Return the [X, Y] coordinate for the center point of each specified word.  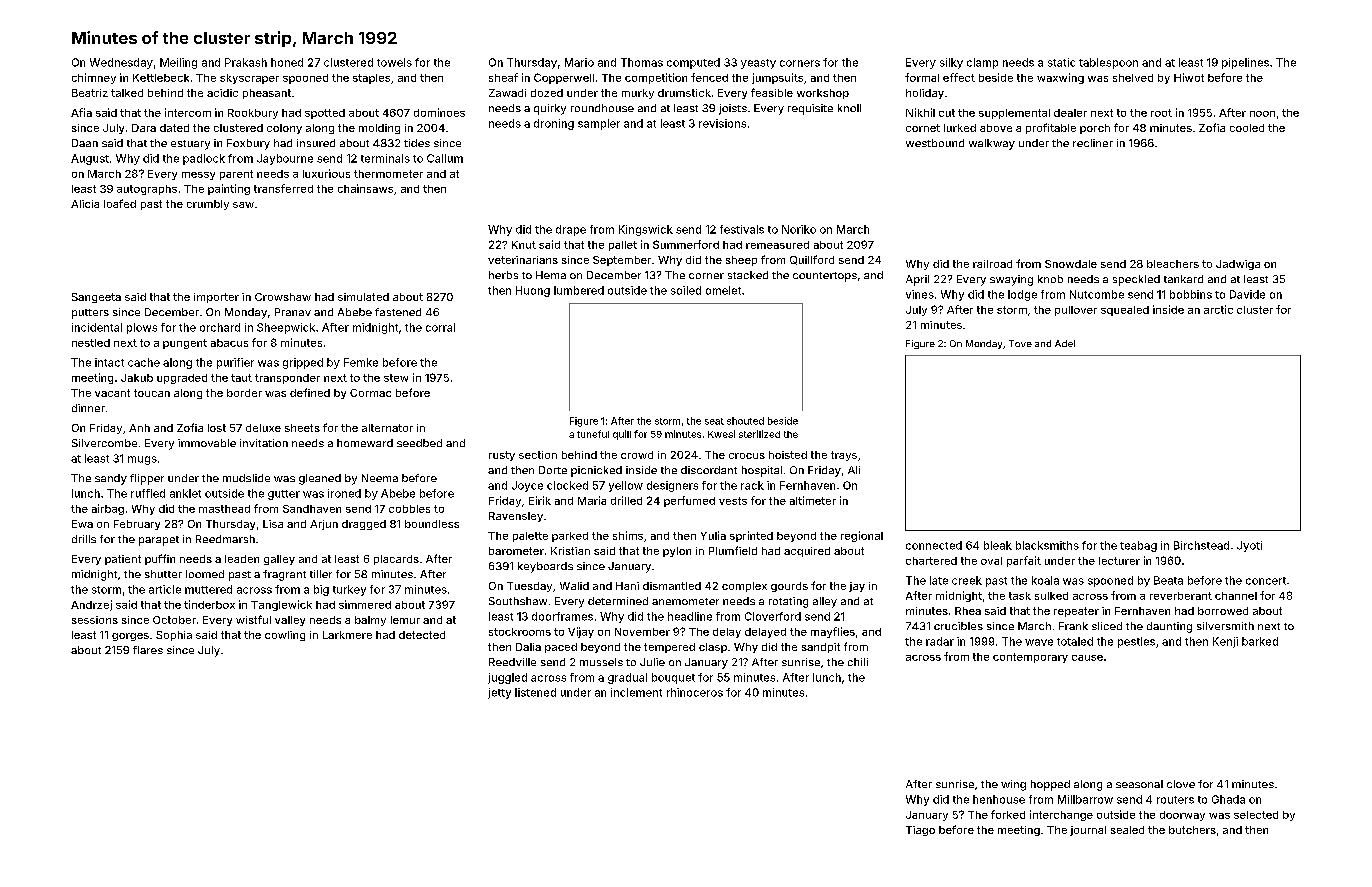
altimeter [813, 500]
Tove [1020, 343]
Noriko [799, 229]
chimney [94, 78]
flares [148, 650]
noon [1262, 114]
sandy [111, 479]
